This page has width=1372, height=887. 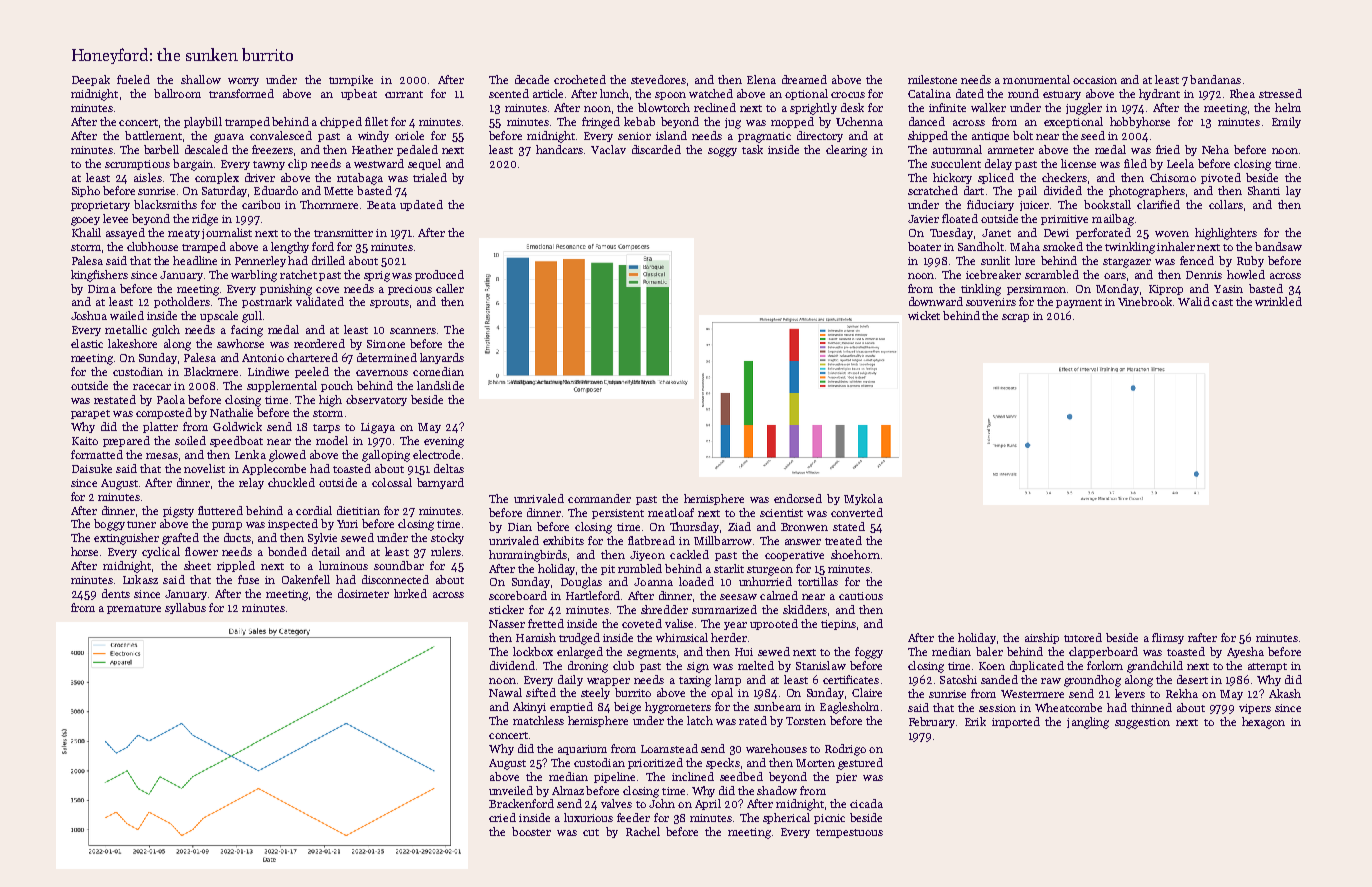 I want to click on soiled, so click(x=190, y=440).
